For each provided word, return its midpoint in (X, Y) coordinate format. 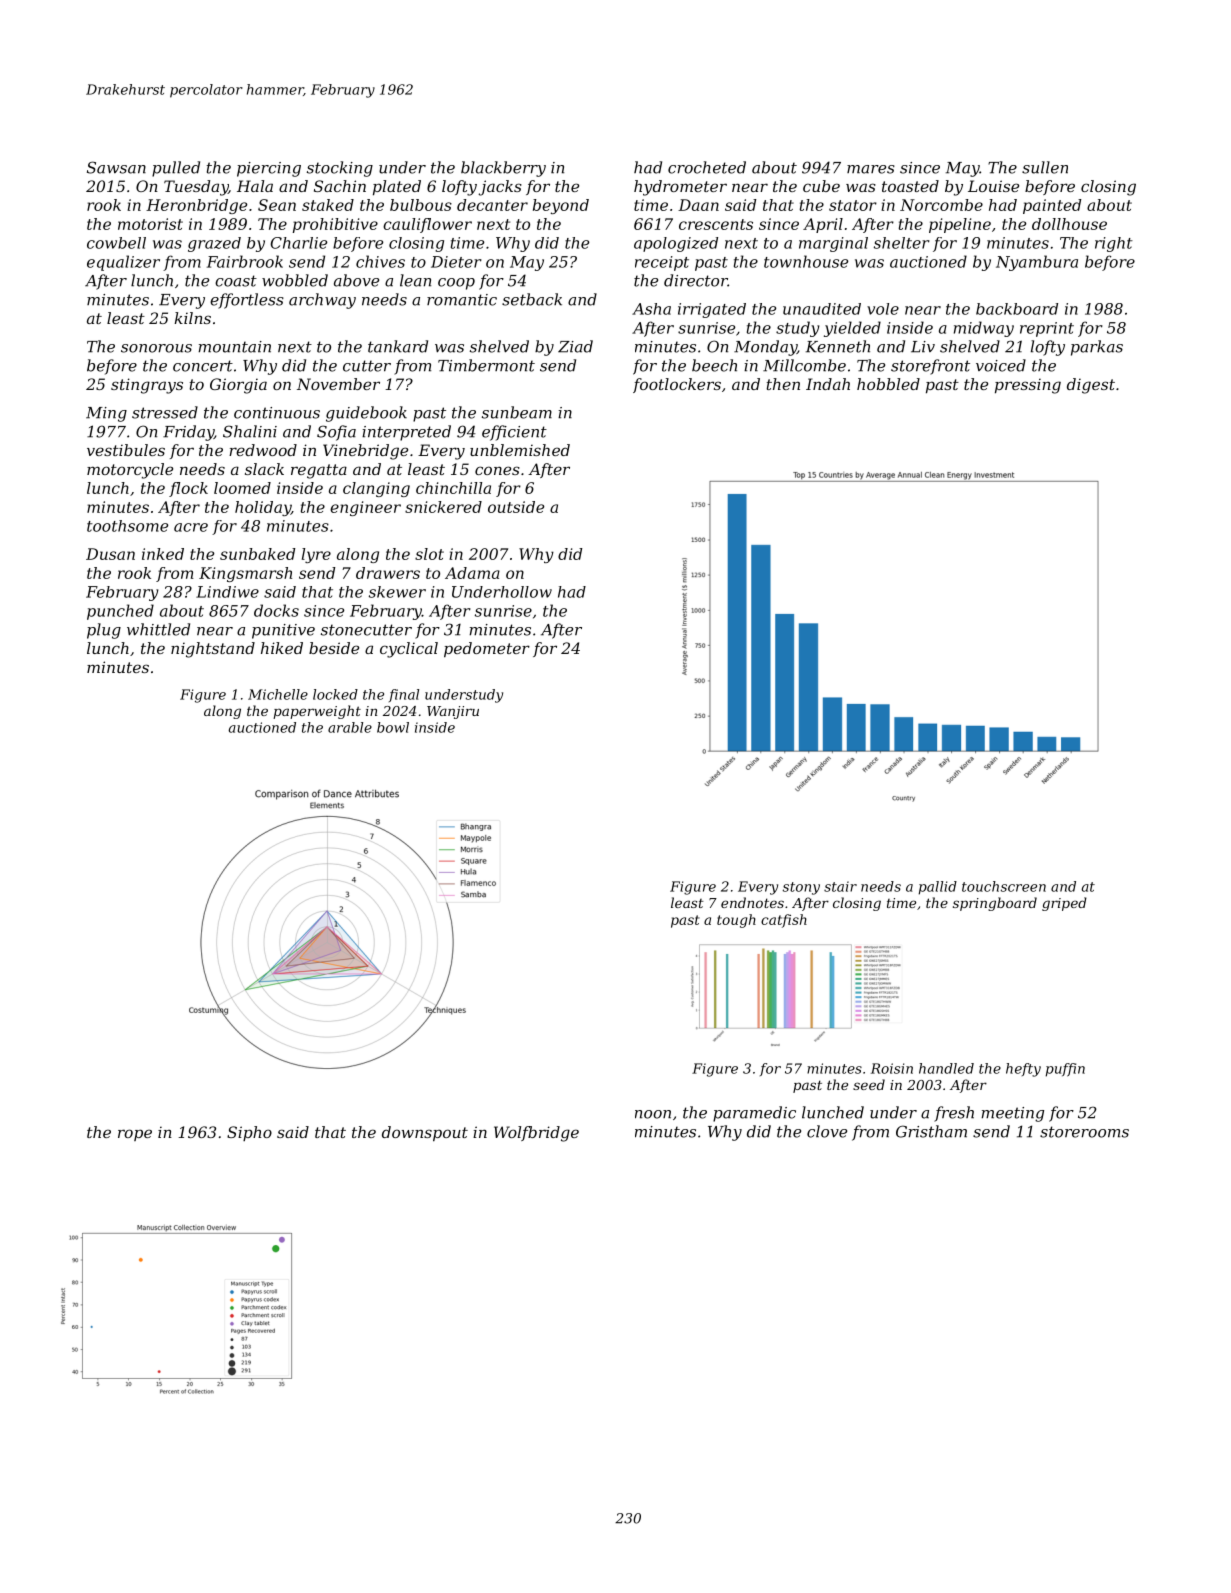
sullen (1045, 167)
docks (276, 610)
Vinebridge (365, 452)
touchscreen (1004, 886)
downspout (425, 1134)
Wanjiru (453, 712)
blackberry (503, 169)
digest (1091, 386)
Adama (472, 573)
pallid (938, 888)
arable (350, 727)
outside (516, 507)
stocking (340, 169)
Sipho (249, 1133)
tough (736, 921)
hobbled (888, 384)
